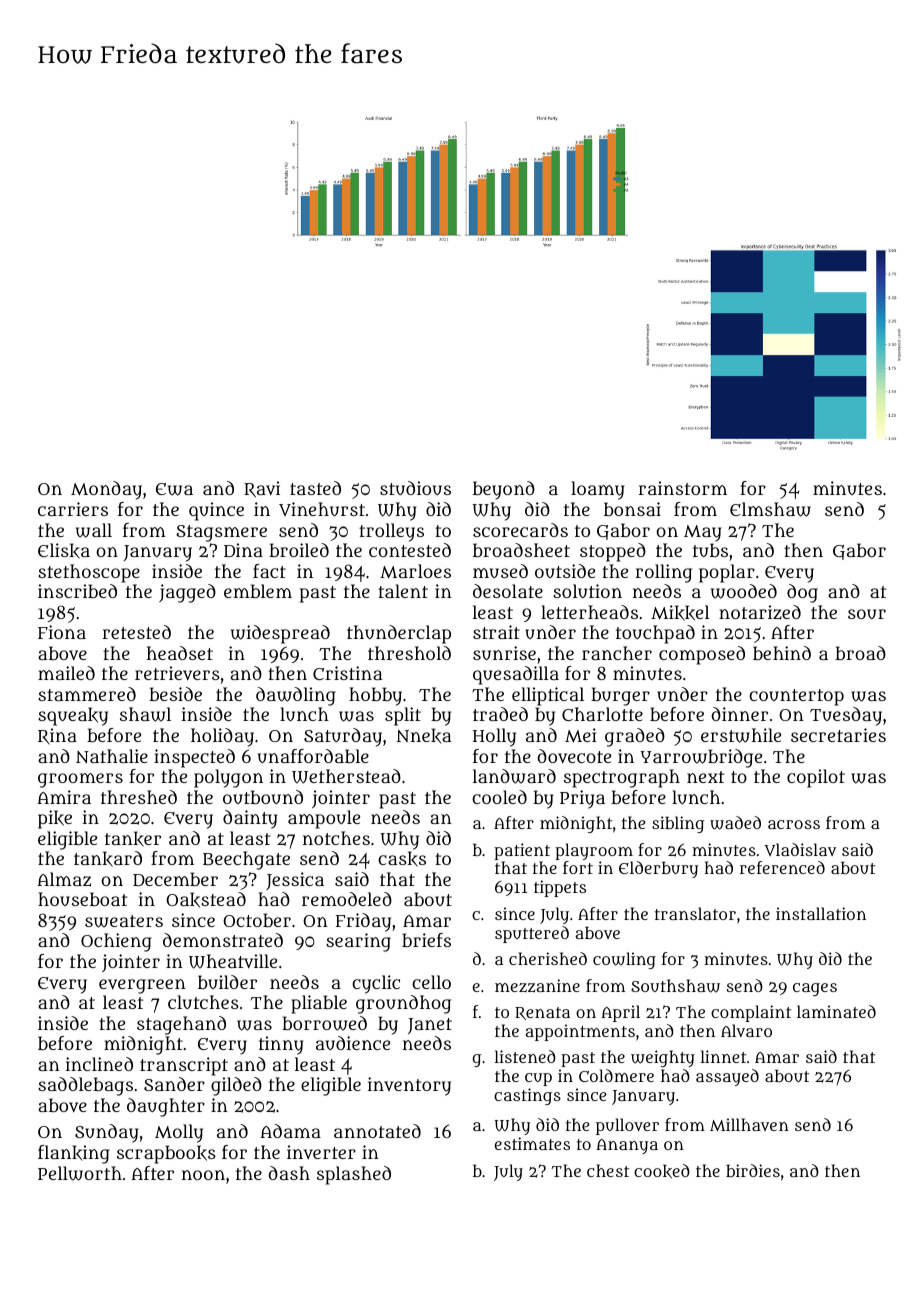 Image resolution: width=924 pixels, height=1308 pixels. What do you see at coordinates (174, 489) in the screenshot?
I see `Ewa` at bounding box center [174, 489].
